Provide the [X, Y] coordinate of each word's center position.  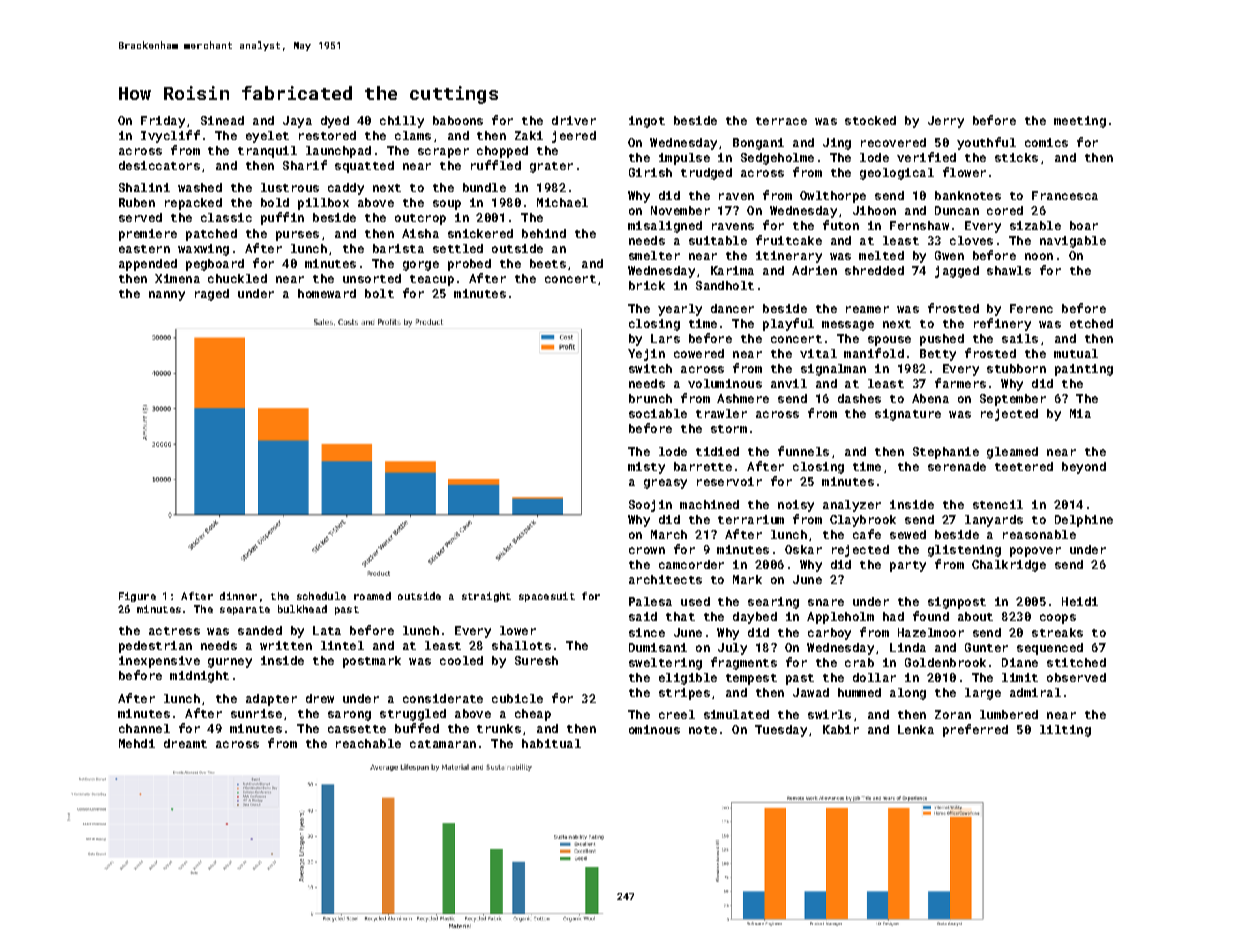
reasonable [1039, 534]
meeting [1080, 122]
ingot [647, 122]
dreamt [185, 743]
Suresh [536, 660]
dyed [335, 122]
